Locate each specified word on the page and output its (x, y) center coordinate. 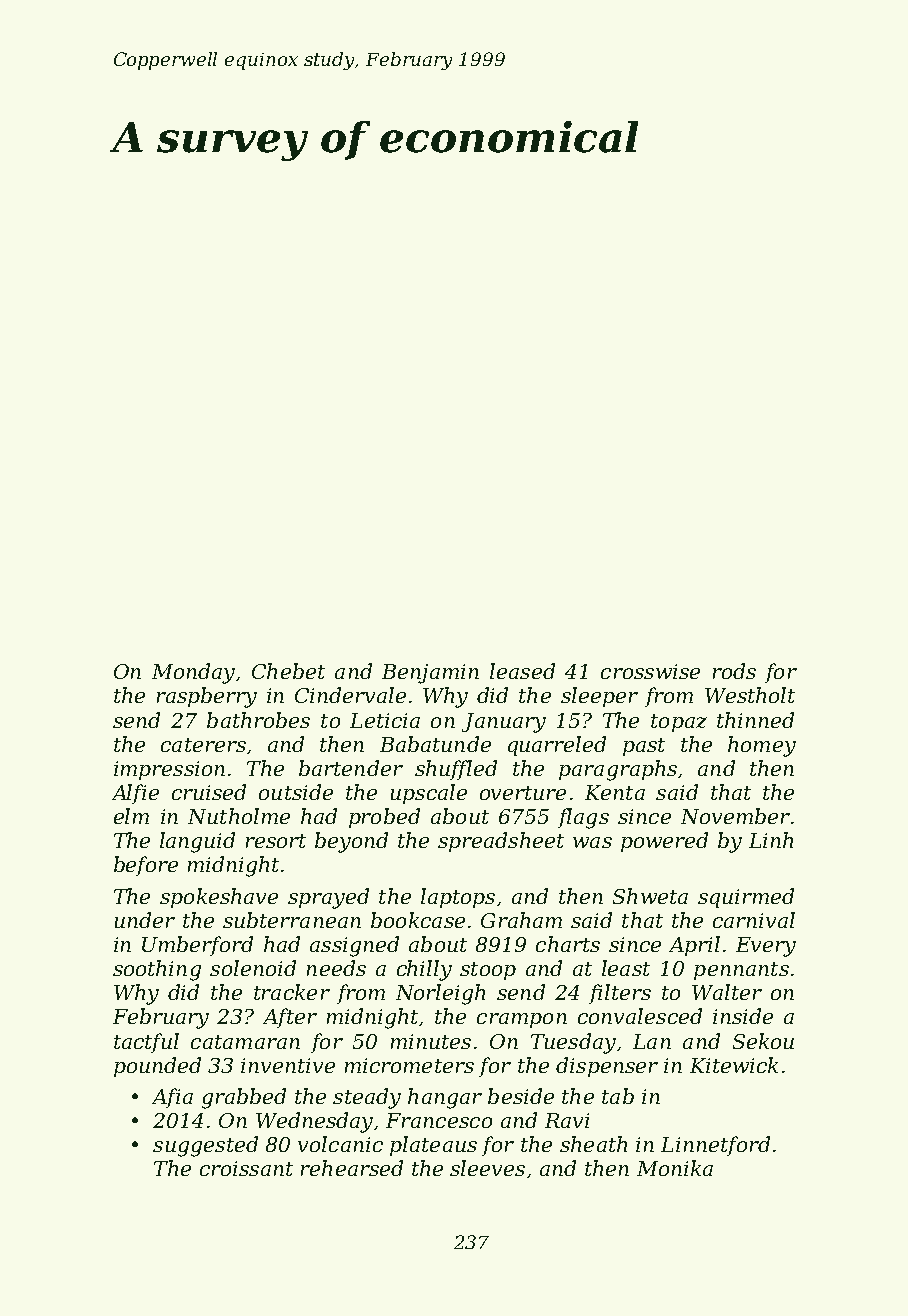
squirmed (746, 898)
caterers (203, 745)
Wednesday (314, 1122)
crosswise (650, 671)
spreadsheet (501, 842)
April (694, 946)
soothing (157, 970)
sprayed (328, 898)
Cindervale (350, 695)
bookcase (418, 920)
